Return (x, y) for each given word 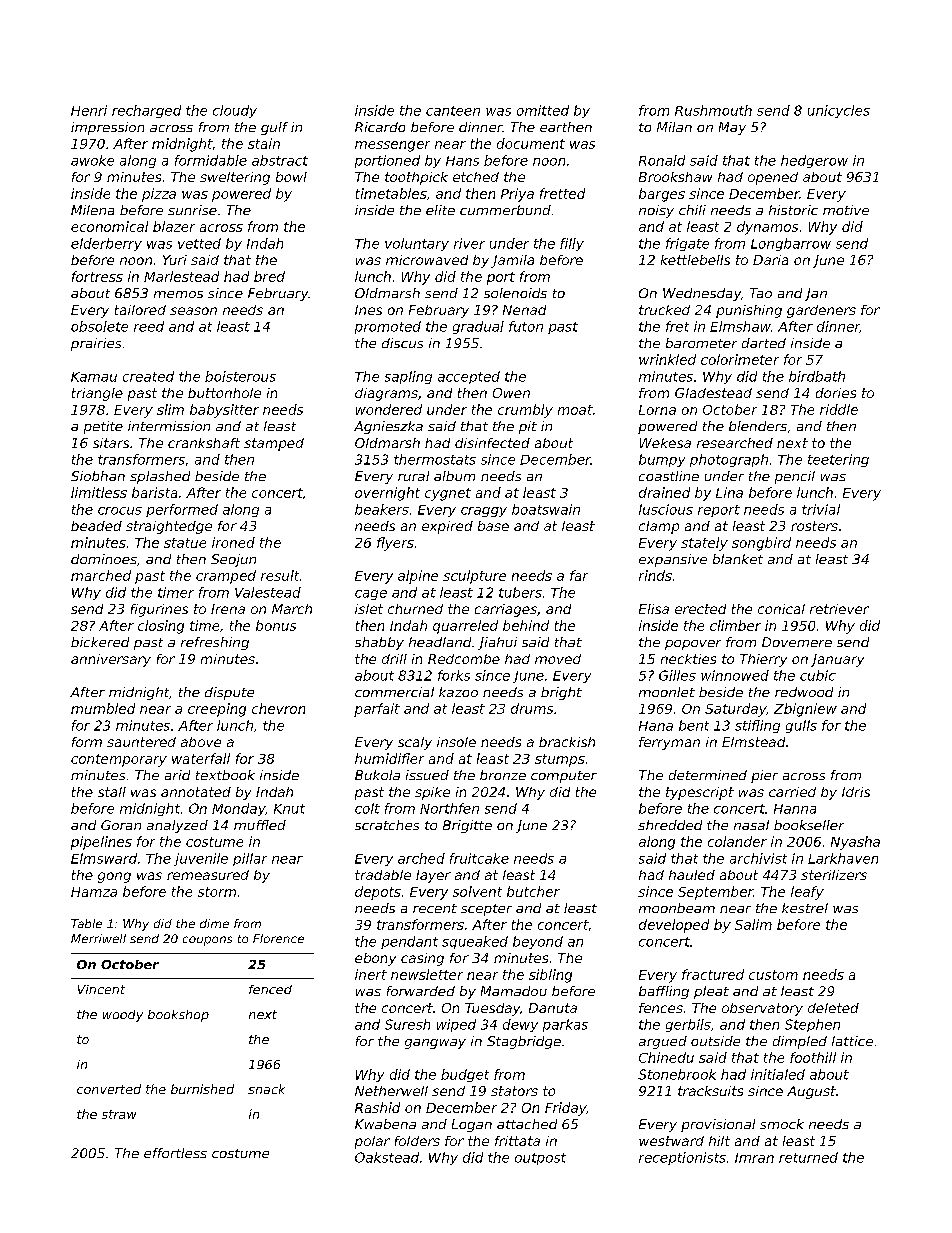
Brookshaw (675, 177)
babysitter (224, 411)
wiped (456, 1025)
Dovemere (797, 642)
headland (440, 642)
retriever (839, 609)
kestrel (805, 908)
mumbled (103, 708)
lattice (852, 1041)
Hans (462, 161)
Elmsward (104, 858)
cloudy (235, 111)
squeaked (475, 942)
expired (447, 527)
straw (119, 1114)
